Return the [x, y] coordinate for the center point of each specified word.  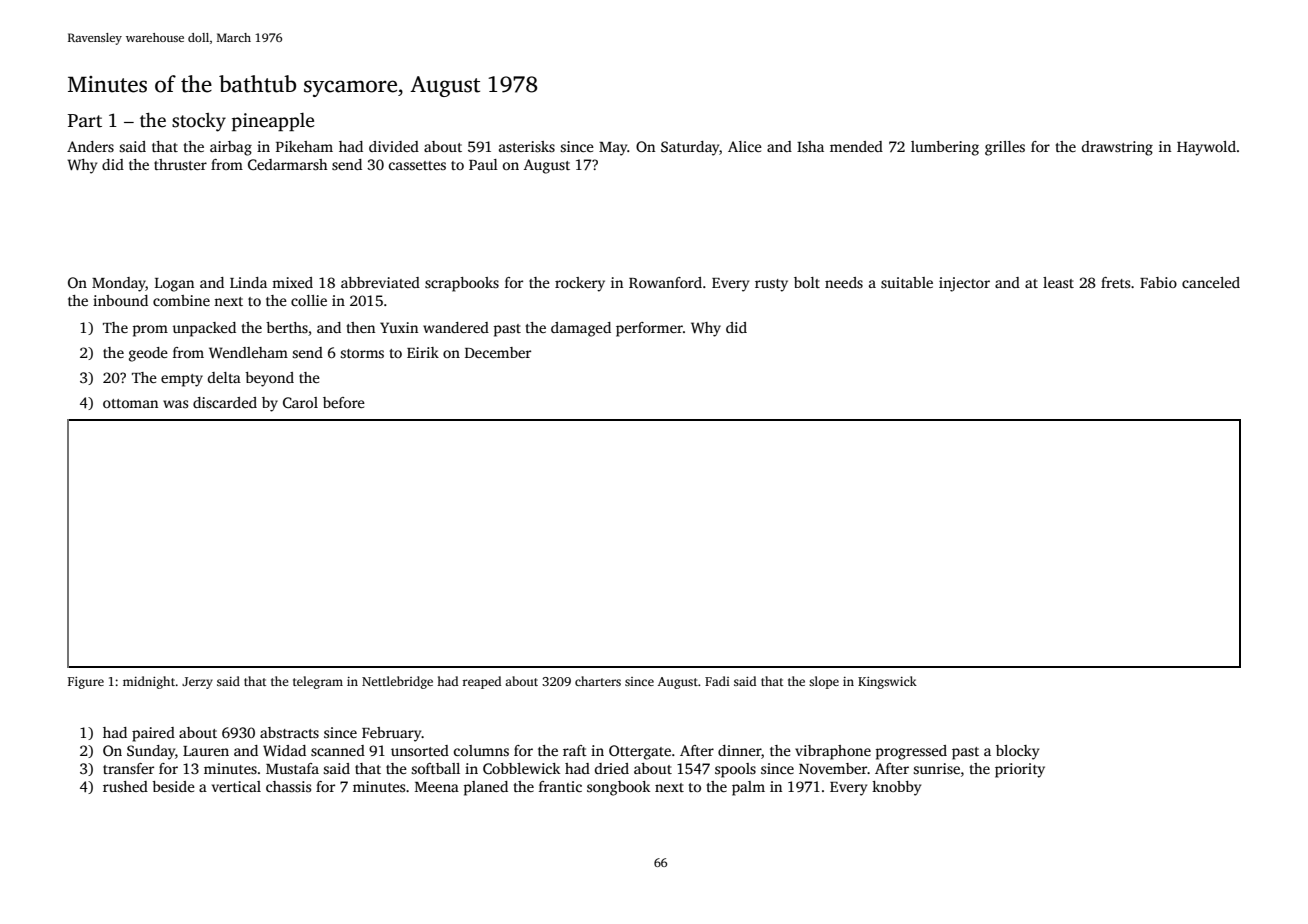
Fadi [717, 681]
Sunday [151, 752]
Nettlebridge [397, 682]
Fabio [1158, 282]
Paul [483, 164]
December [498, 352]
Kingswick [887, 682]
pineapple [273, 122]
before [344, 402]
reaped [481, 682]
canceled [1211, 282]
